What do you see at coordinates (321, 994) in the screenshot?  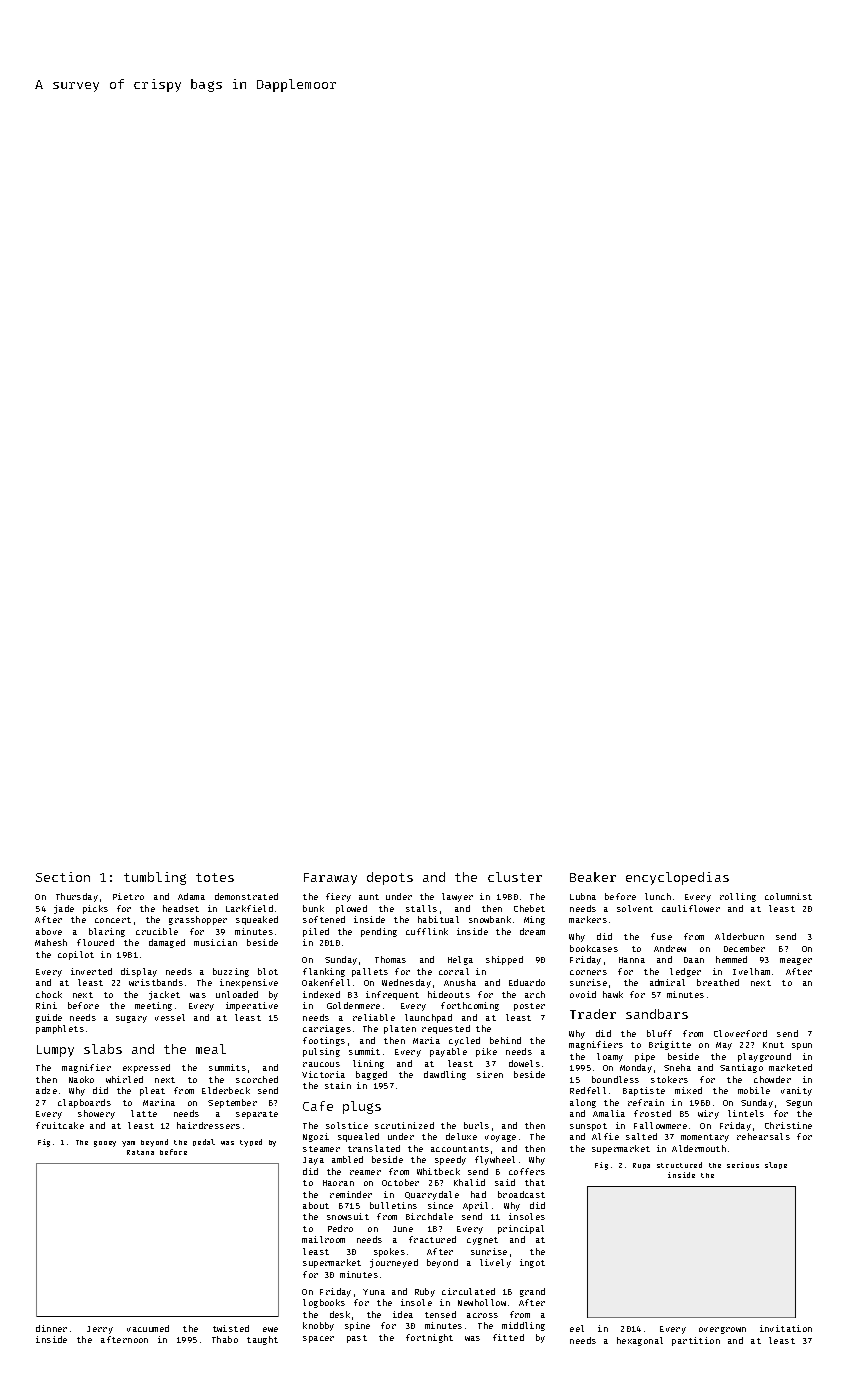 I see `indexed` at bounding box center [321, 994].
